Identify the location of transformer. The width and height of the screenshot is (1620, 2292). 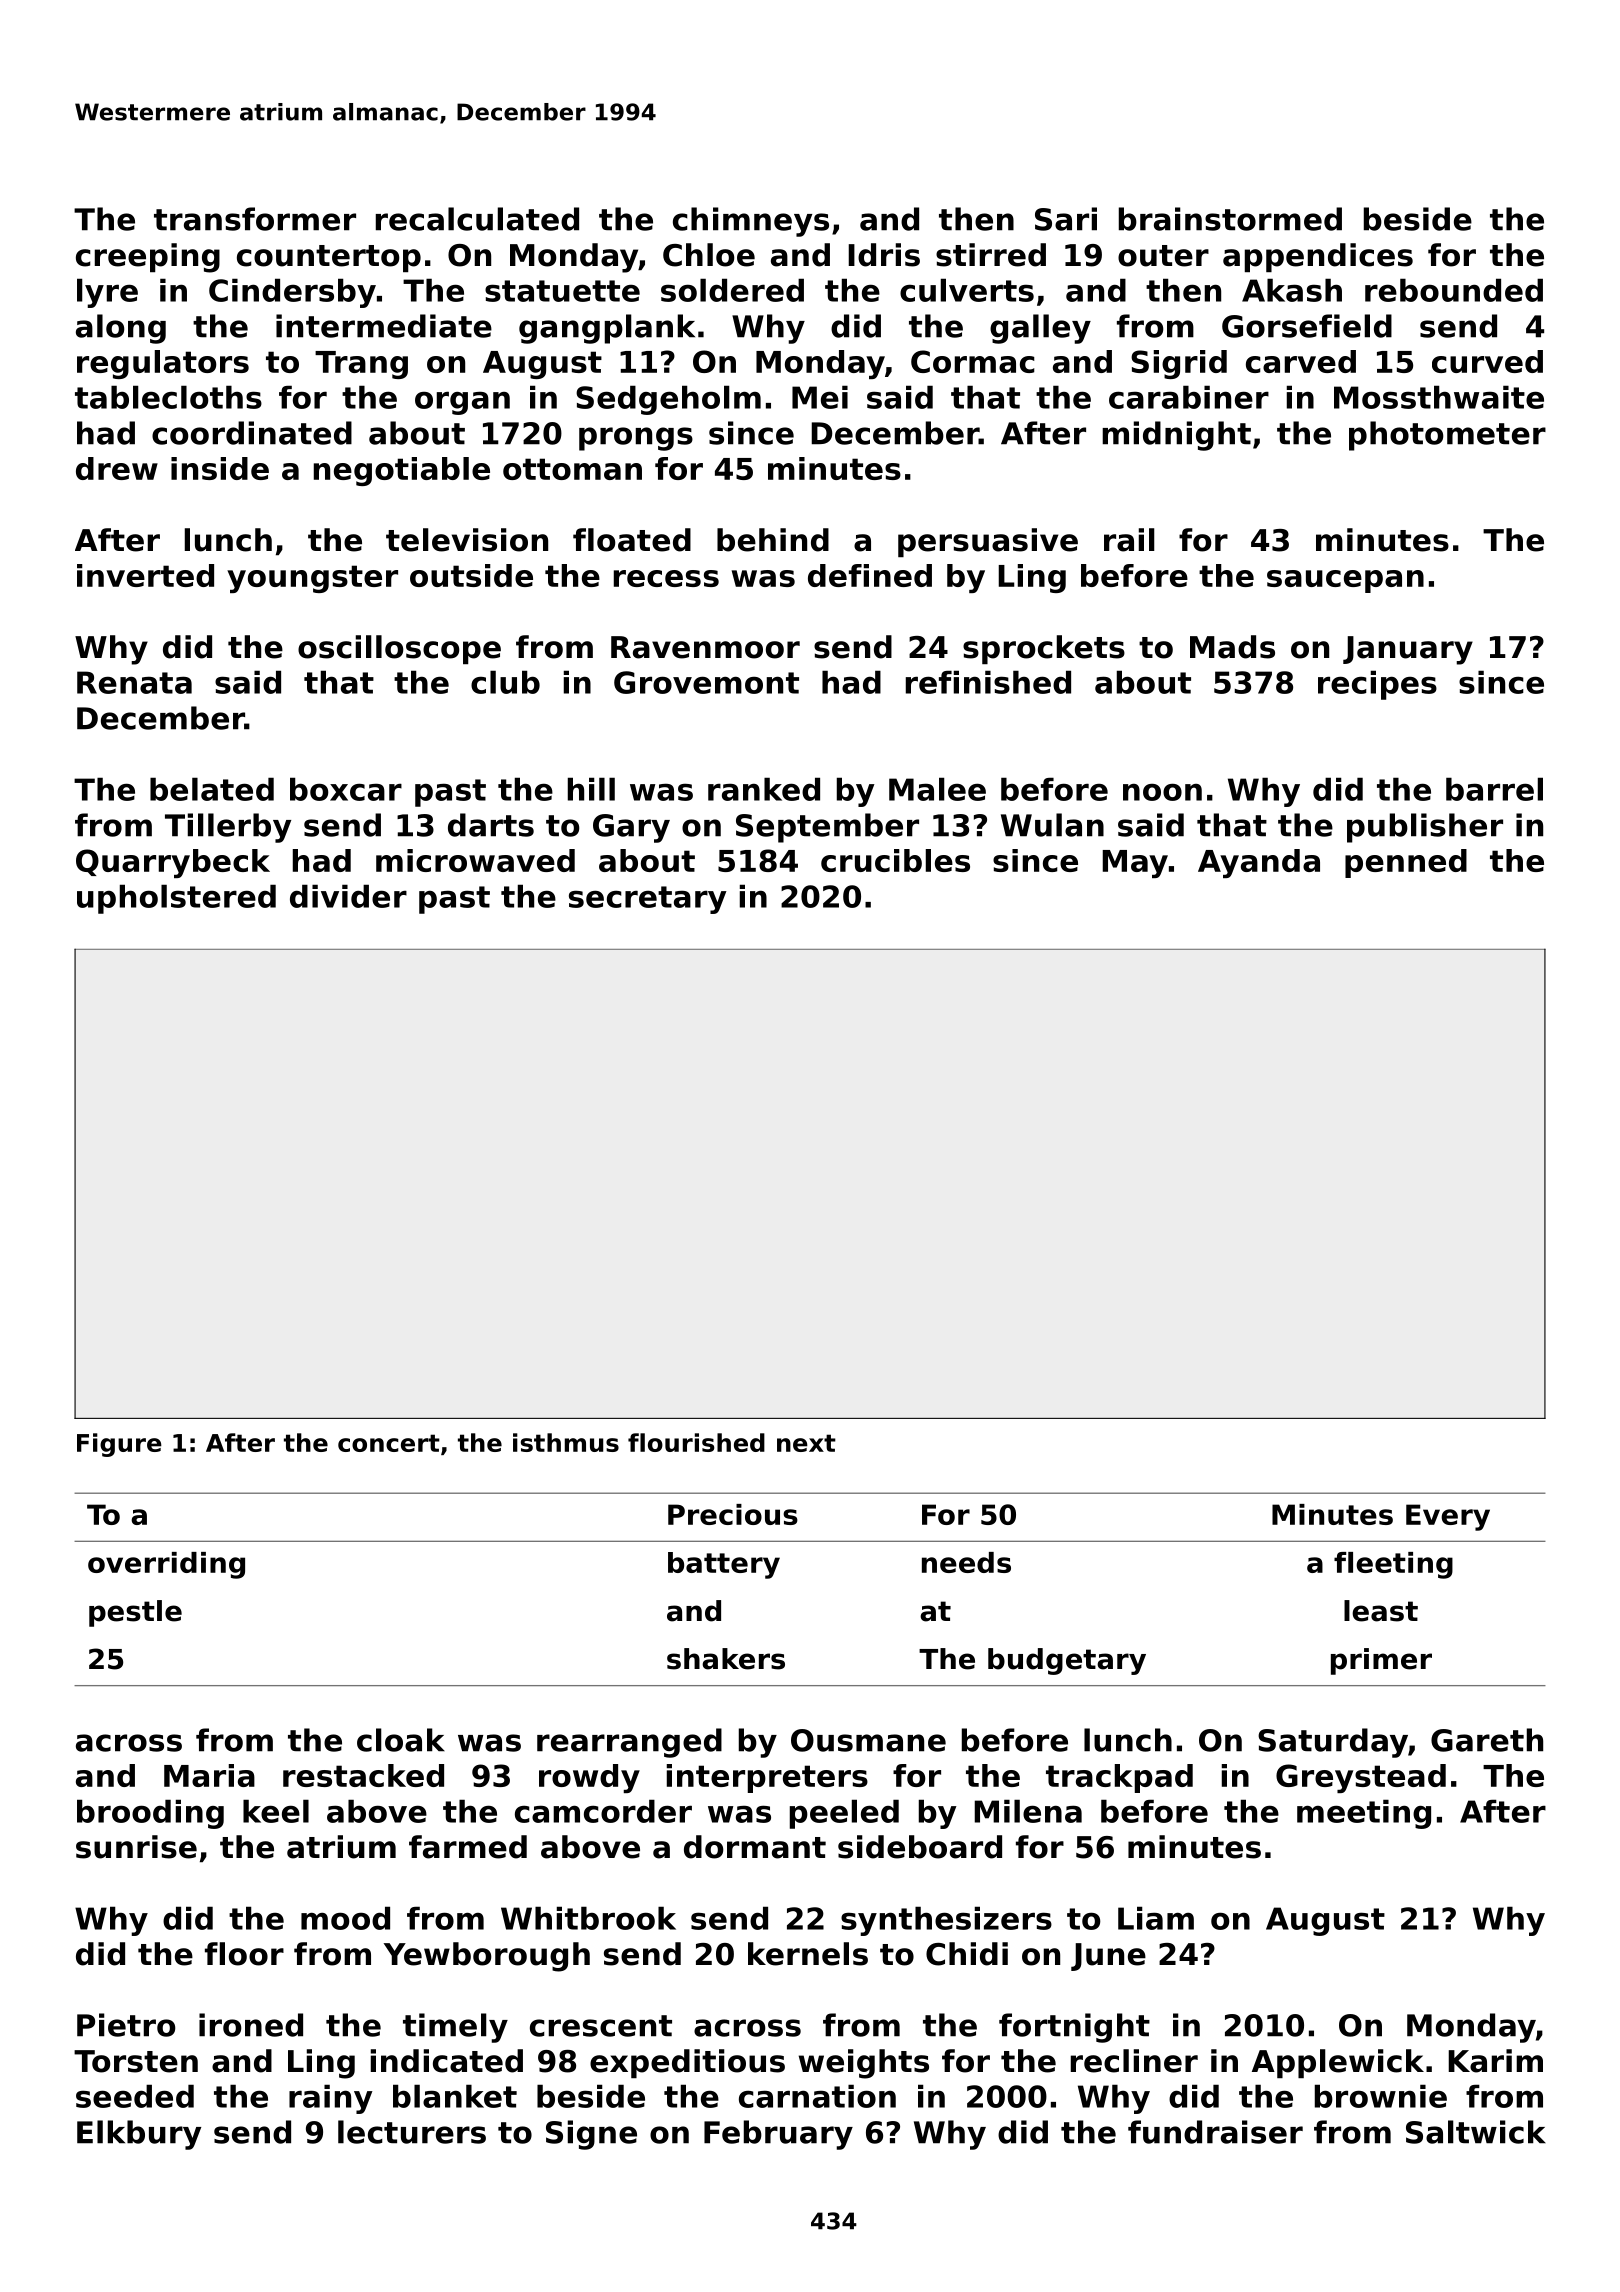
(255, 219).
